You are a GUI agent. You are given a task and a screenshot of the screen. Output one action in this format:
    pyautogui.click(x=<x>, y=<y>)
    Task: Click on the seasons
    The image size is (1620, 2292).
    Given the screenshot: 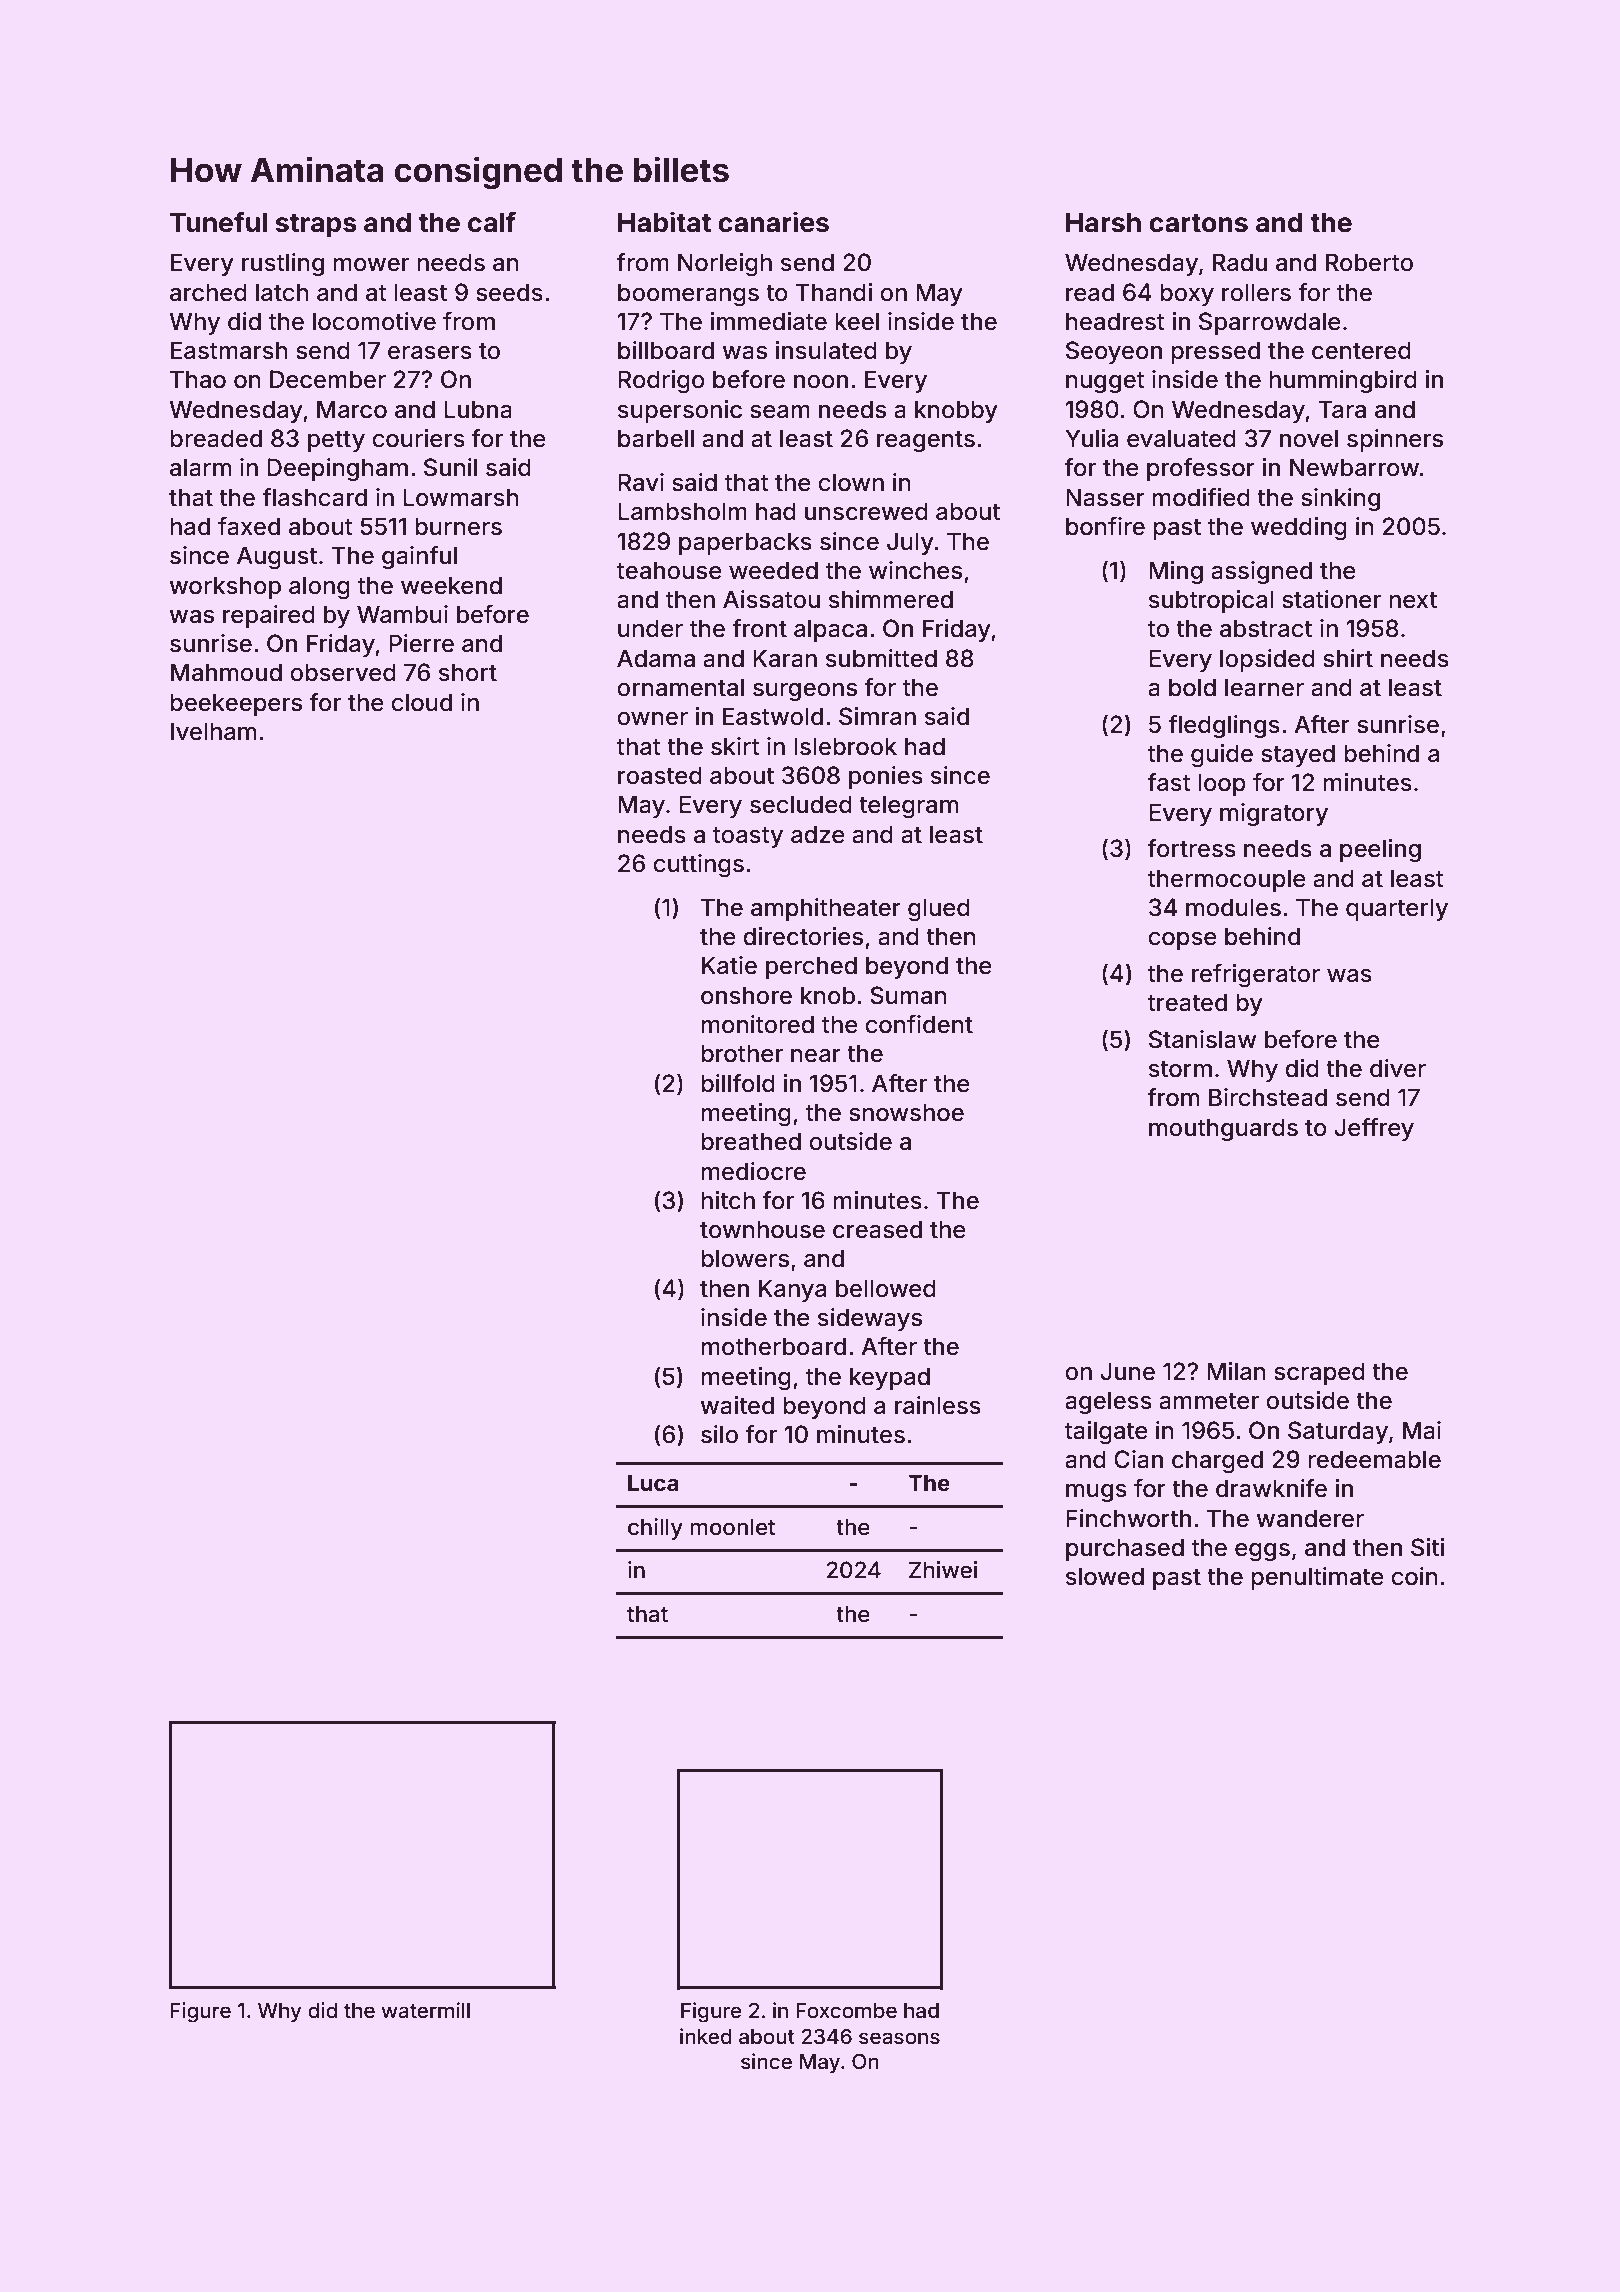 What is the action you would take?
    pyautogui.click(x=899, y=2038)
